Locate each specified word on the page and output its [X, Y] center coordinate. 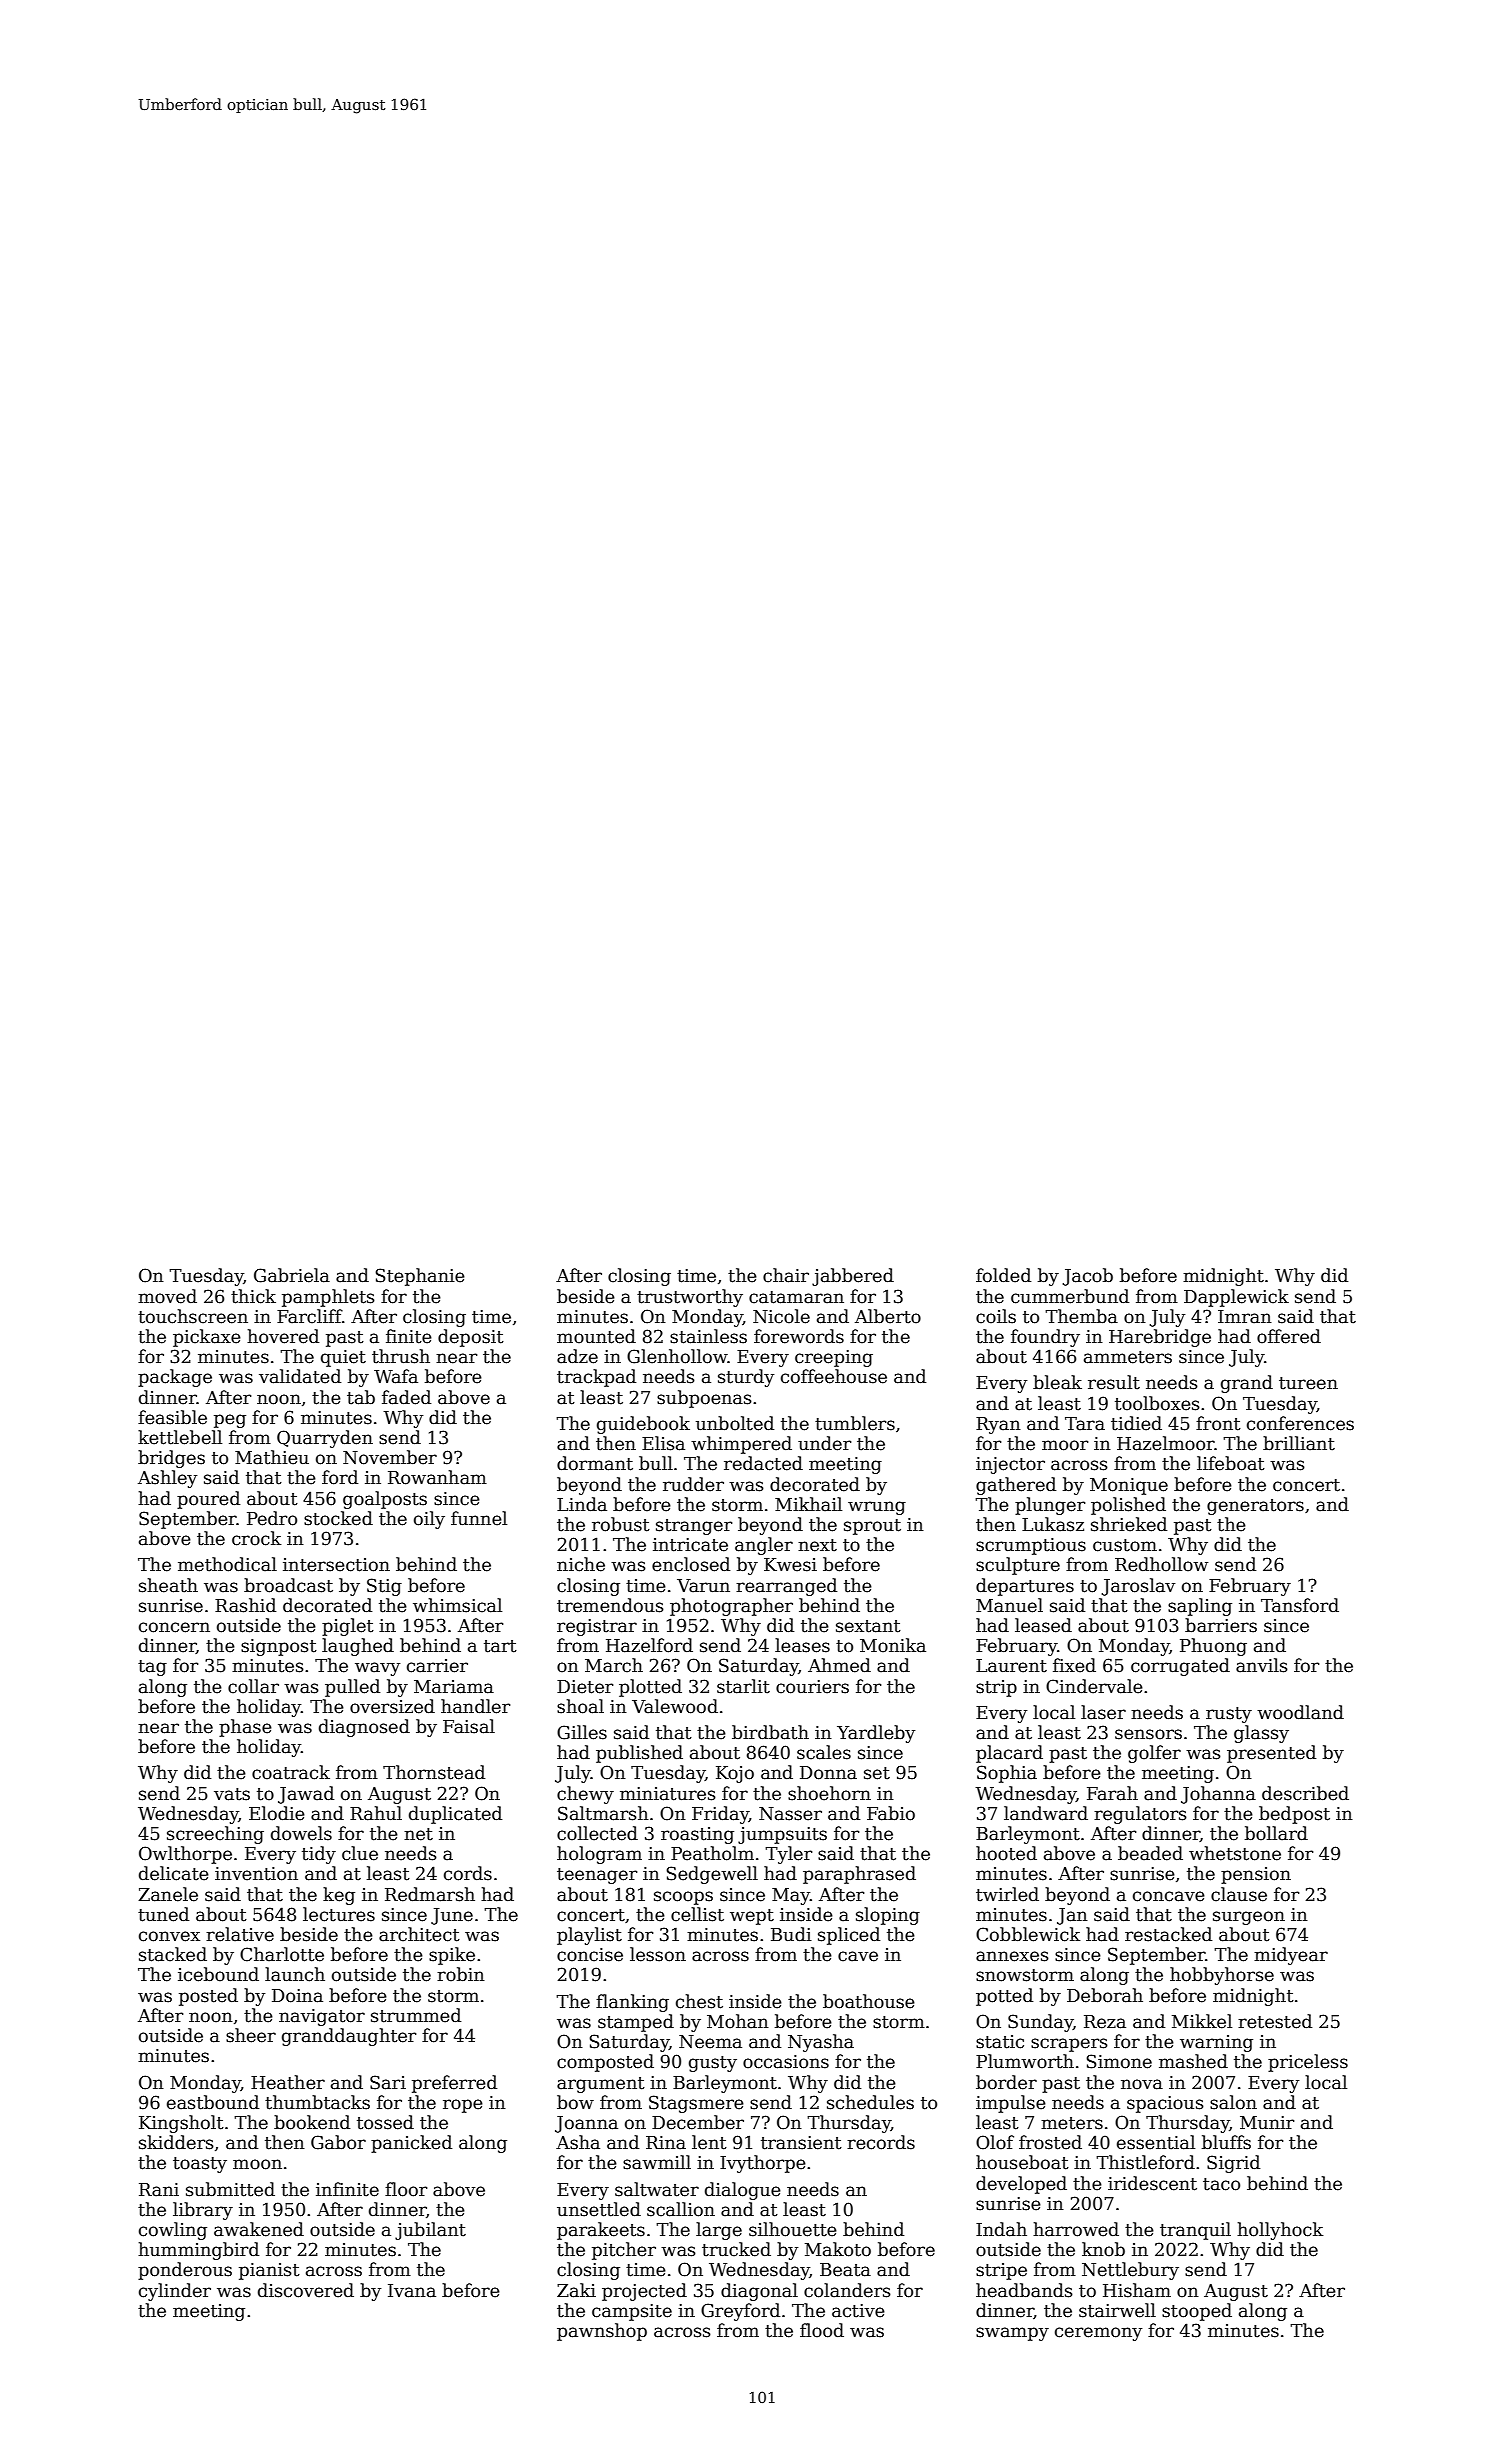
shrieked [1129, 1524]
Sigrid [1233, 2164]
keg [339, 1896]
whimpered [741, 1445]
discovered [306, 2290]
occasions [786, 2062]
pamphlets [328, 1298]
